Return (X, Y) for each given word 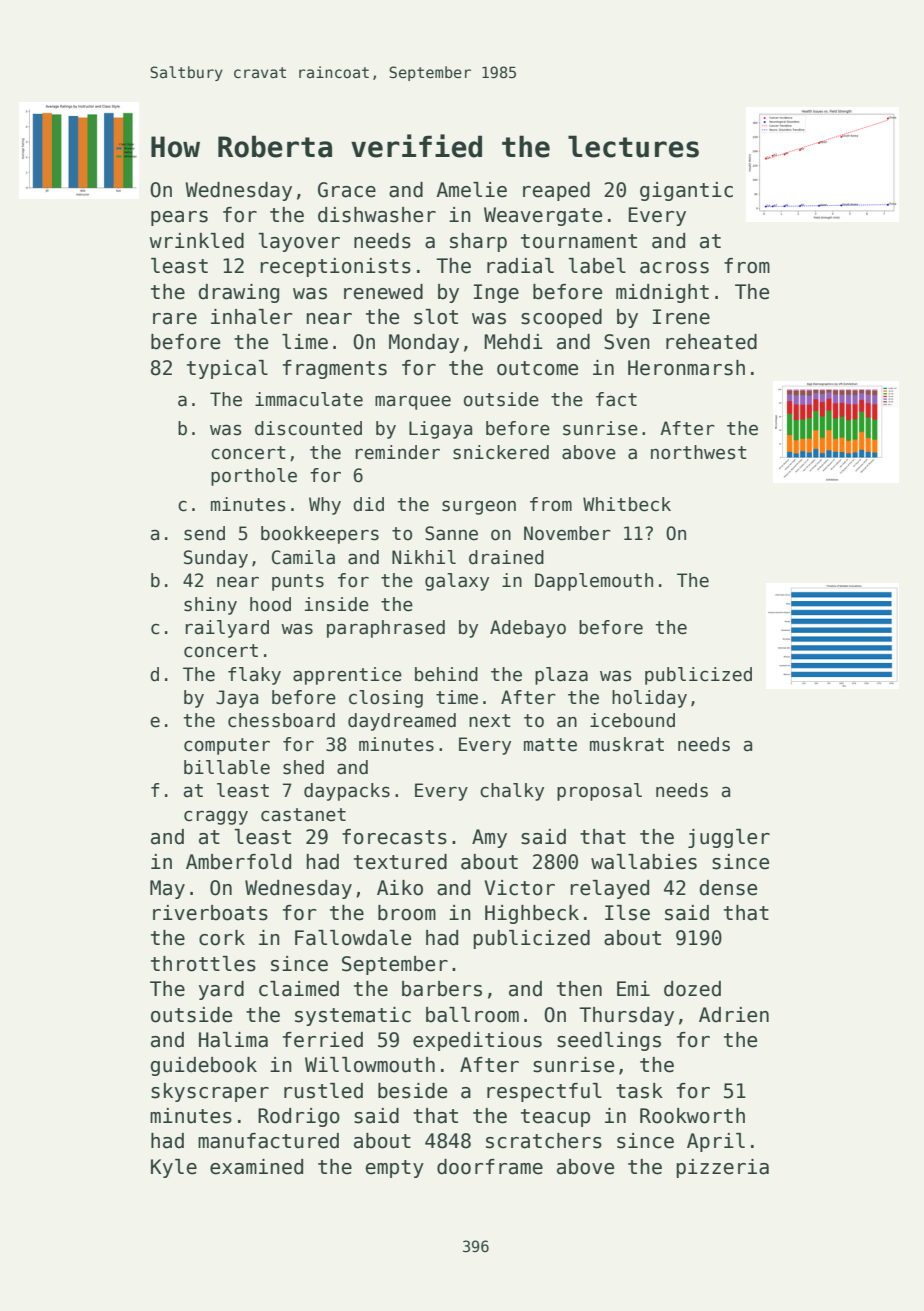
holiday (649, 699)
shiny (210, 606)
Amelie (471, 190)
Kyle (174, 1168)
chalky (512, 792)
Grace (347, 190)
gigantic (686, 191)
